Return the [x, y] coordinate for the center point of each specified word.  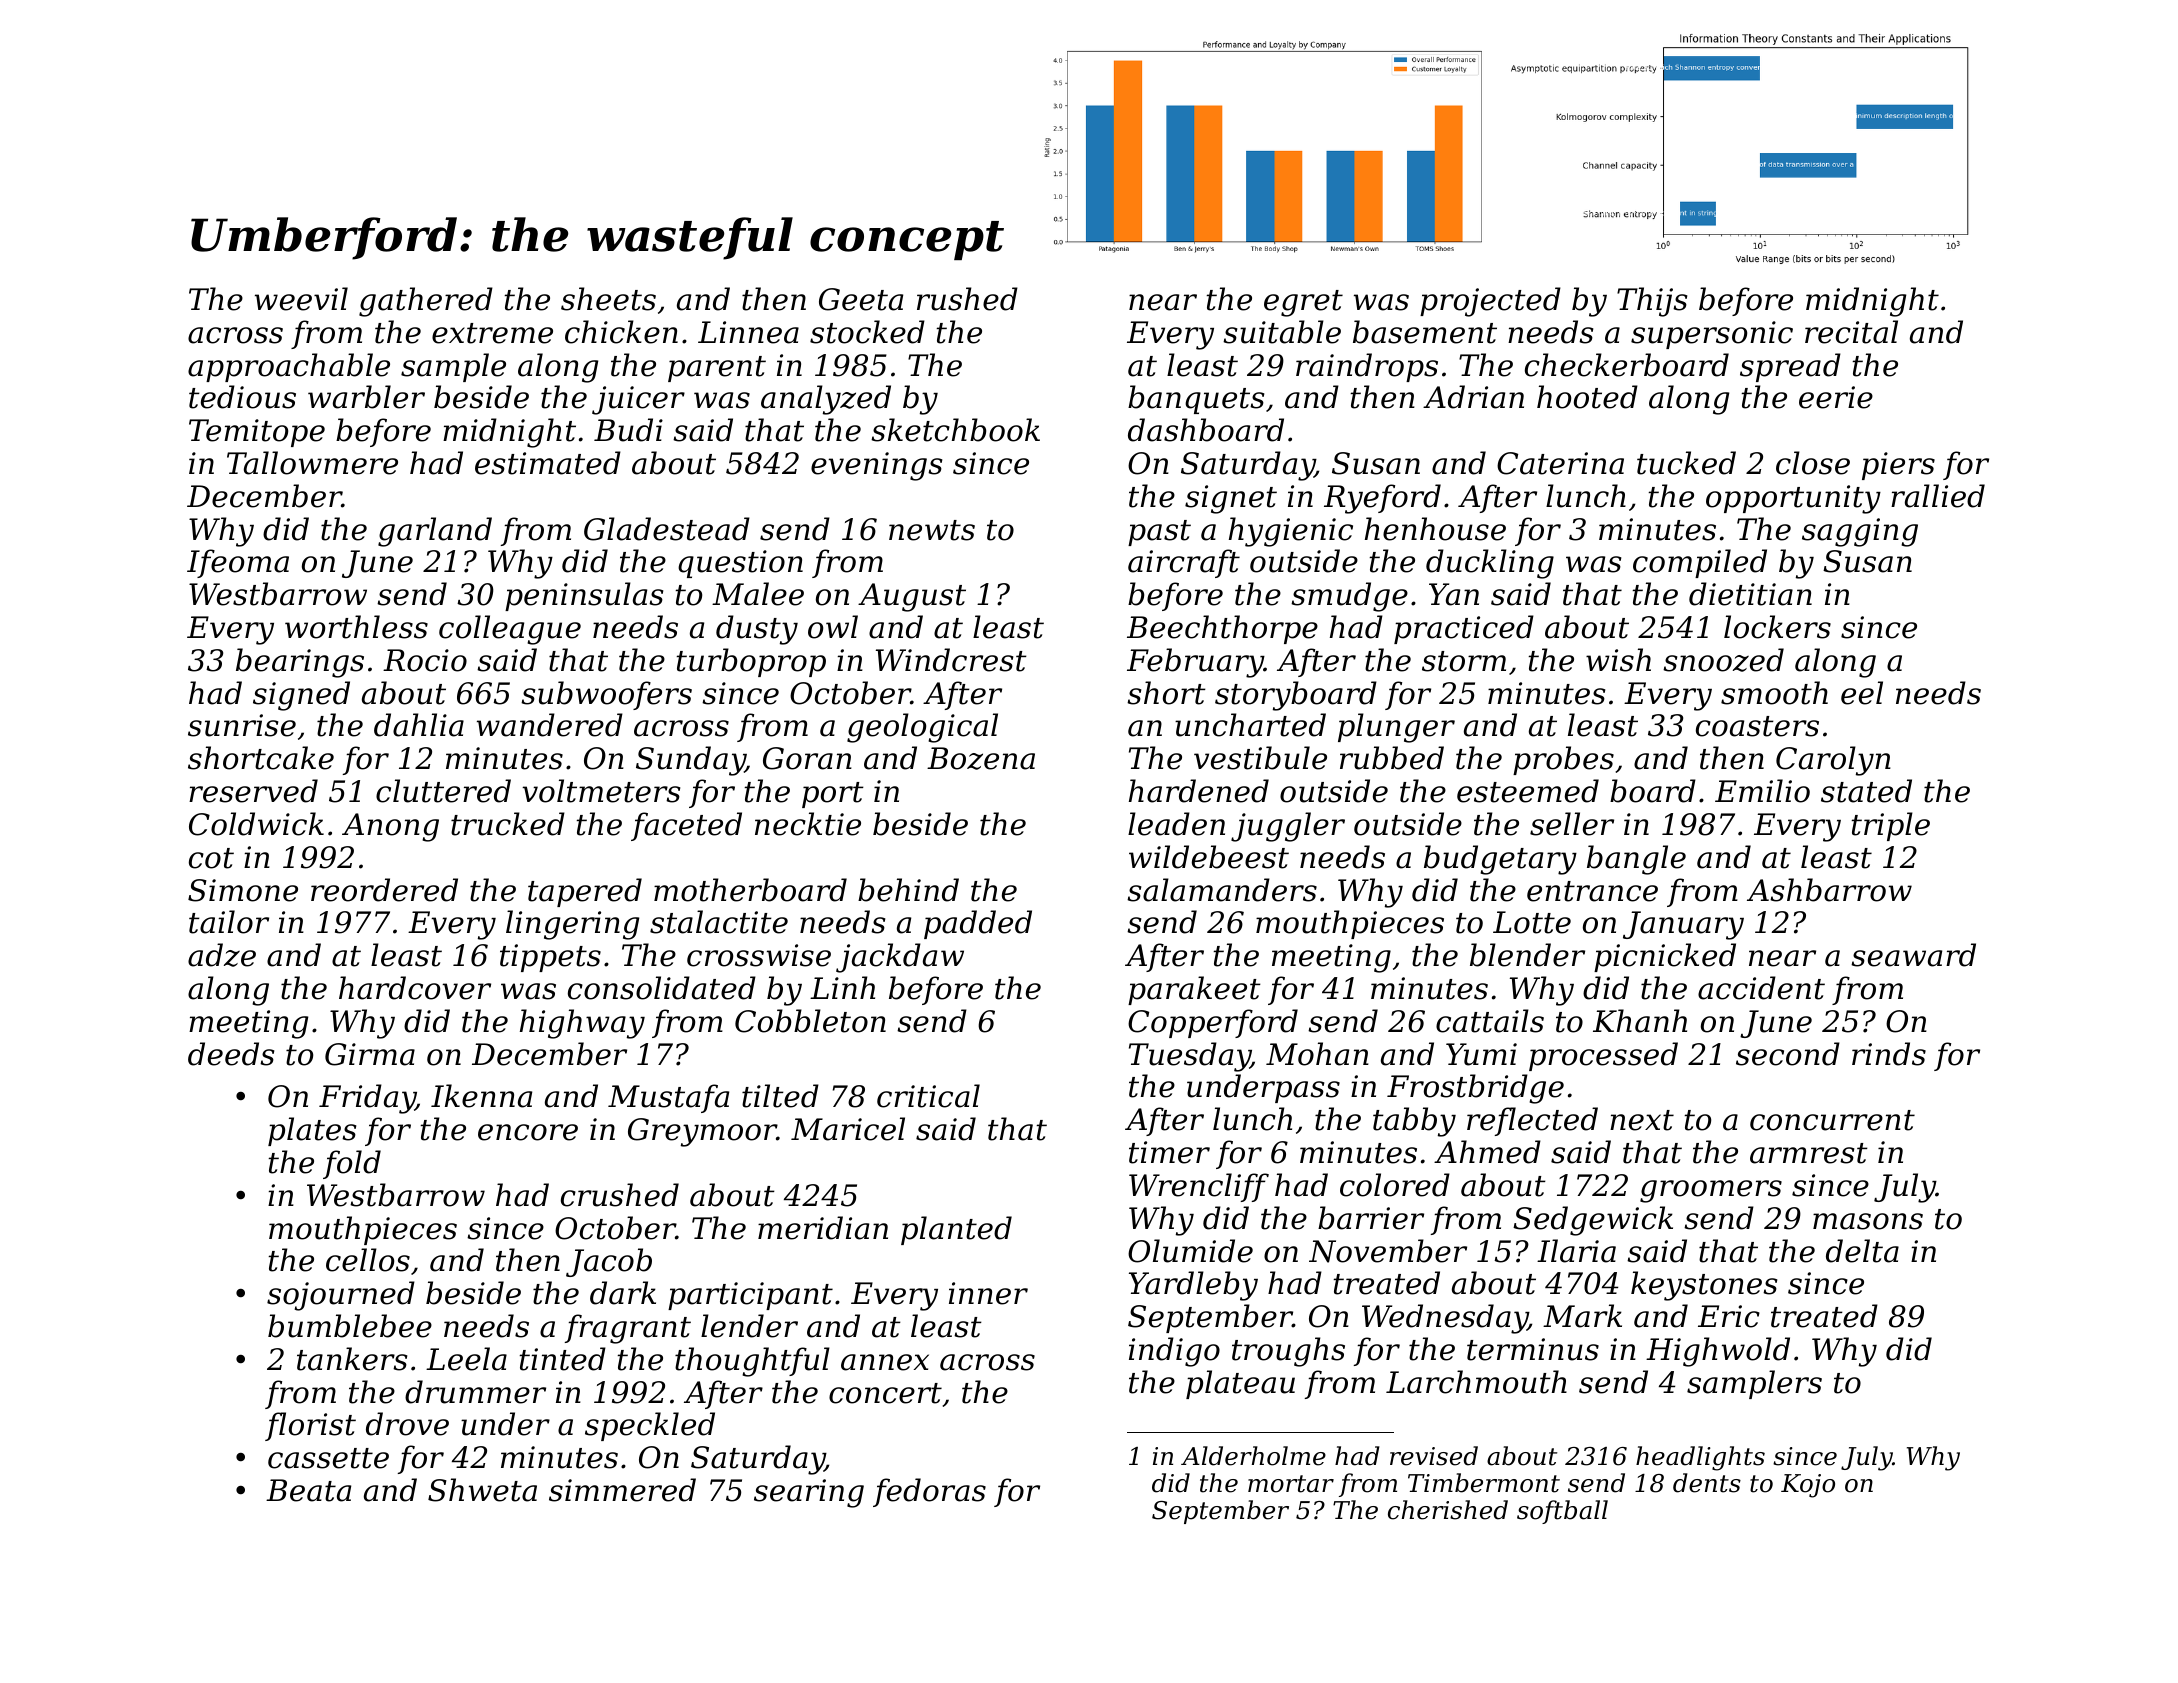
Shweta [482, 1490]
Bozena [981, 758]
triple [1890, 826]
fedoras [929, 1492]
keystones [1704, 1286]
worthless [356, 627]
